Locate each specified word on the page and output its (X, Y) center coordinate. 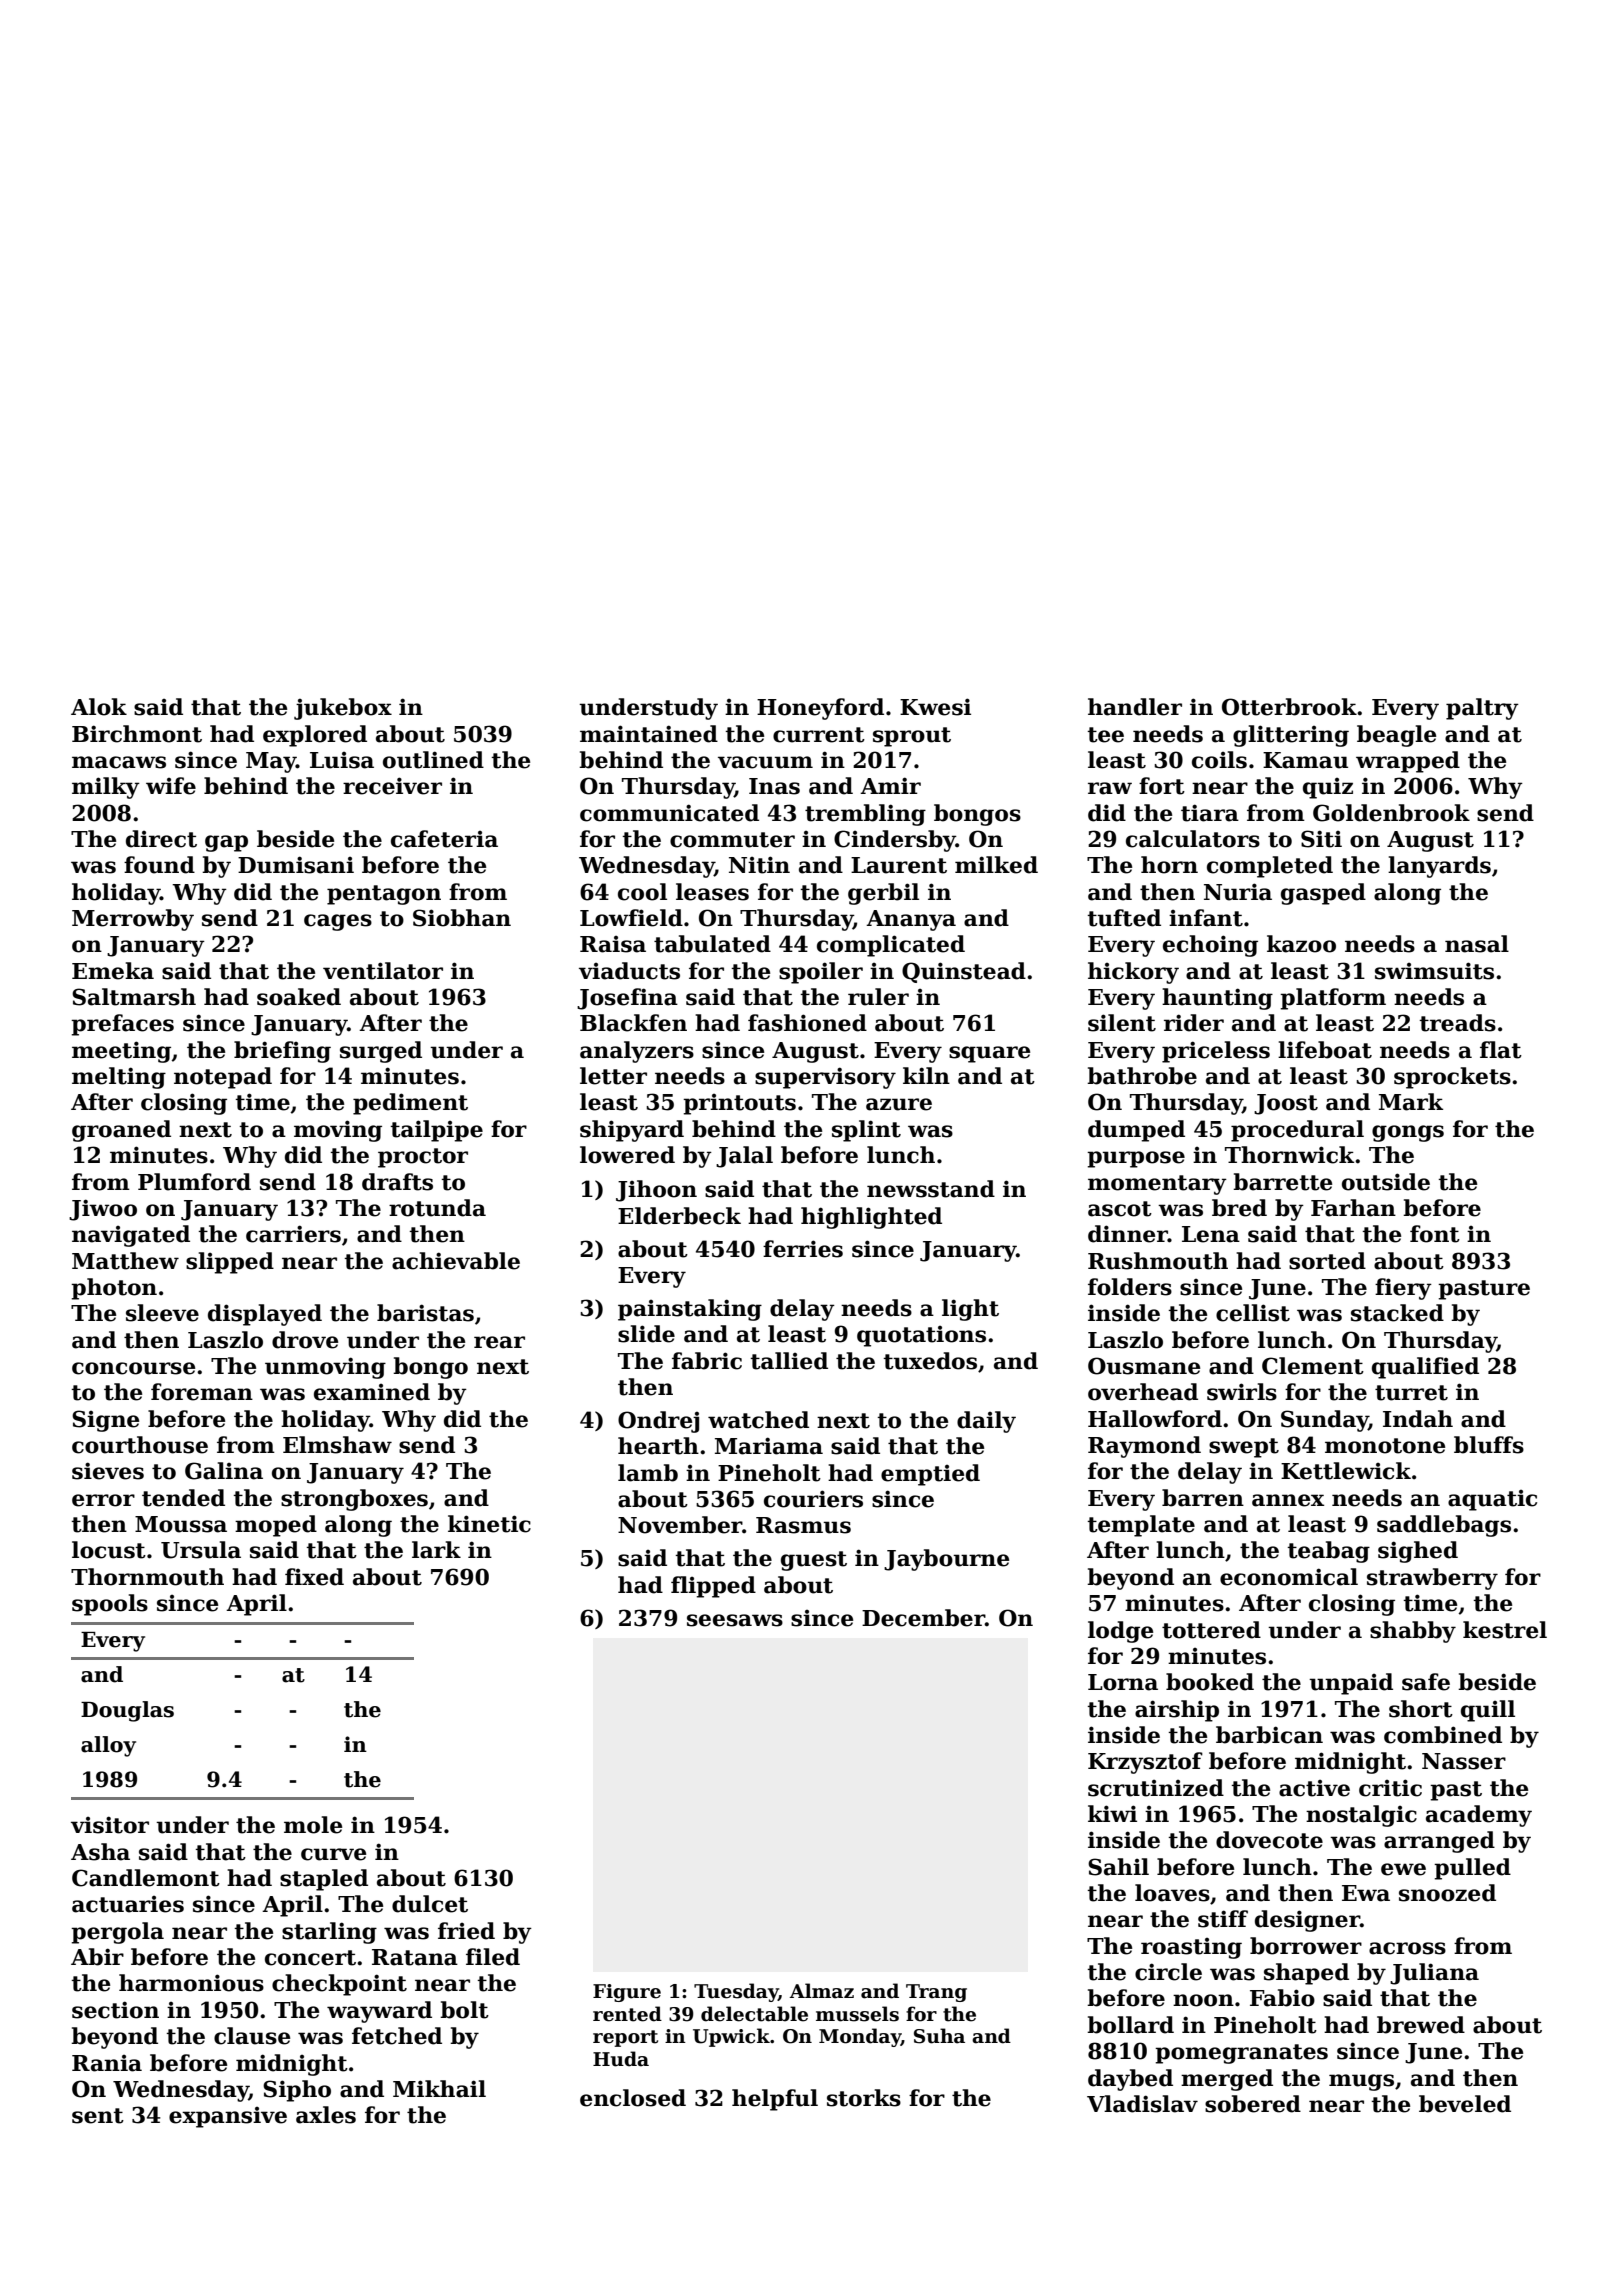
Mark (1411, 1102)
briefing (282, 1052)
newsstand (931, 1189)
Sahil (1118, 1867)
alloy (108, 1746)
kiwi (1112, 1813)
